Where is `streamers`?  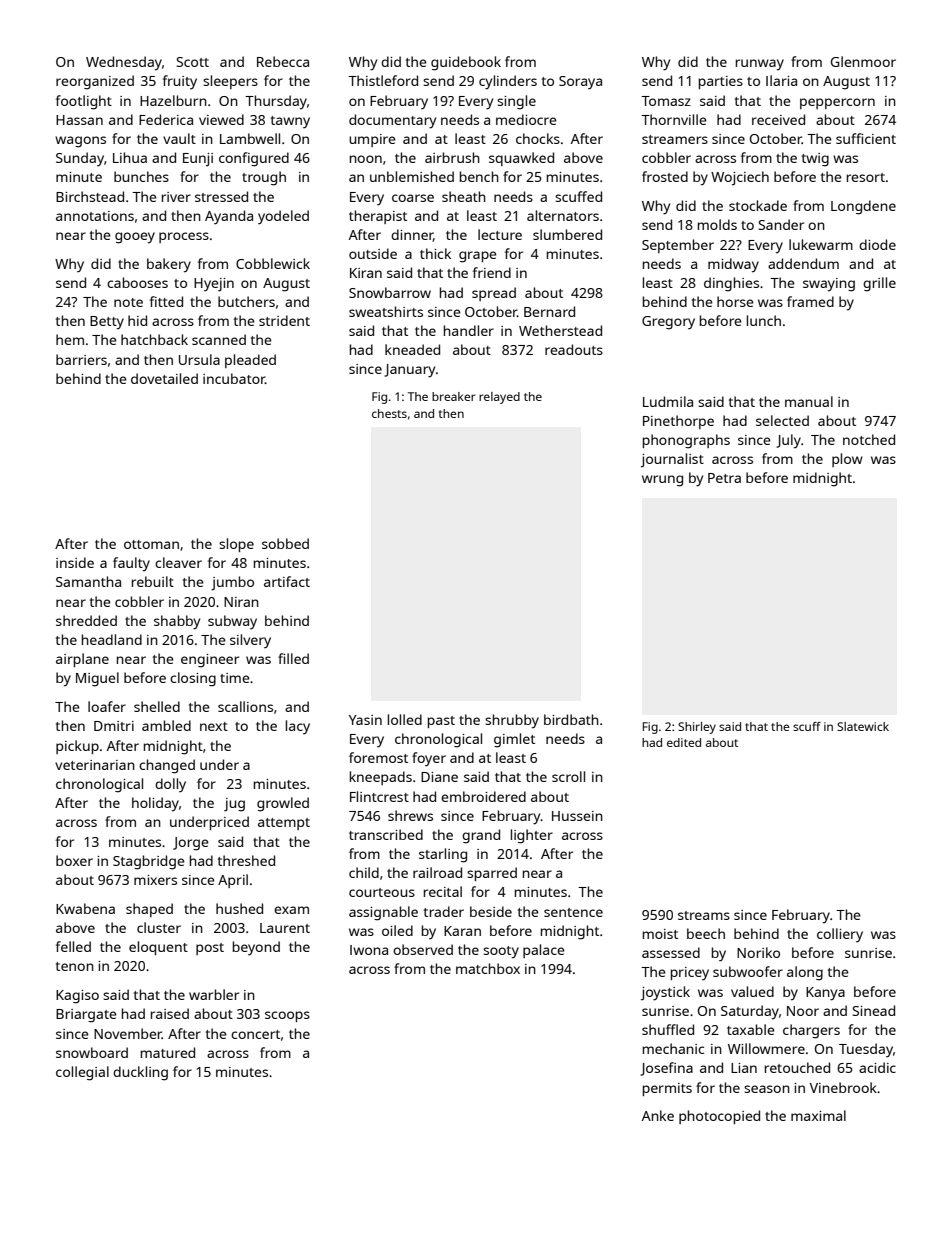 streamers is located at coordinates (675, 139).
